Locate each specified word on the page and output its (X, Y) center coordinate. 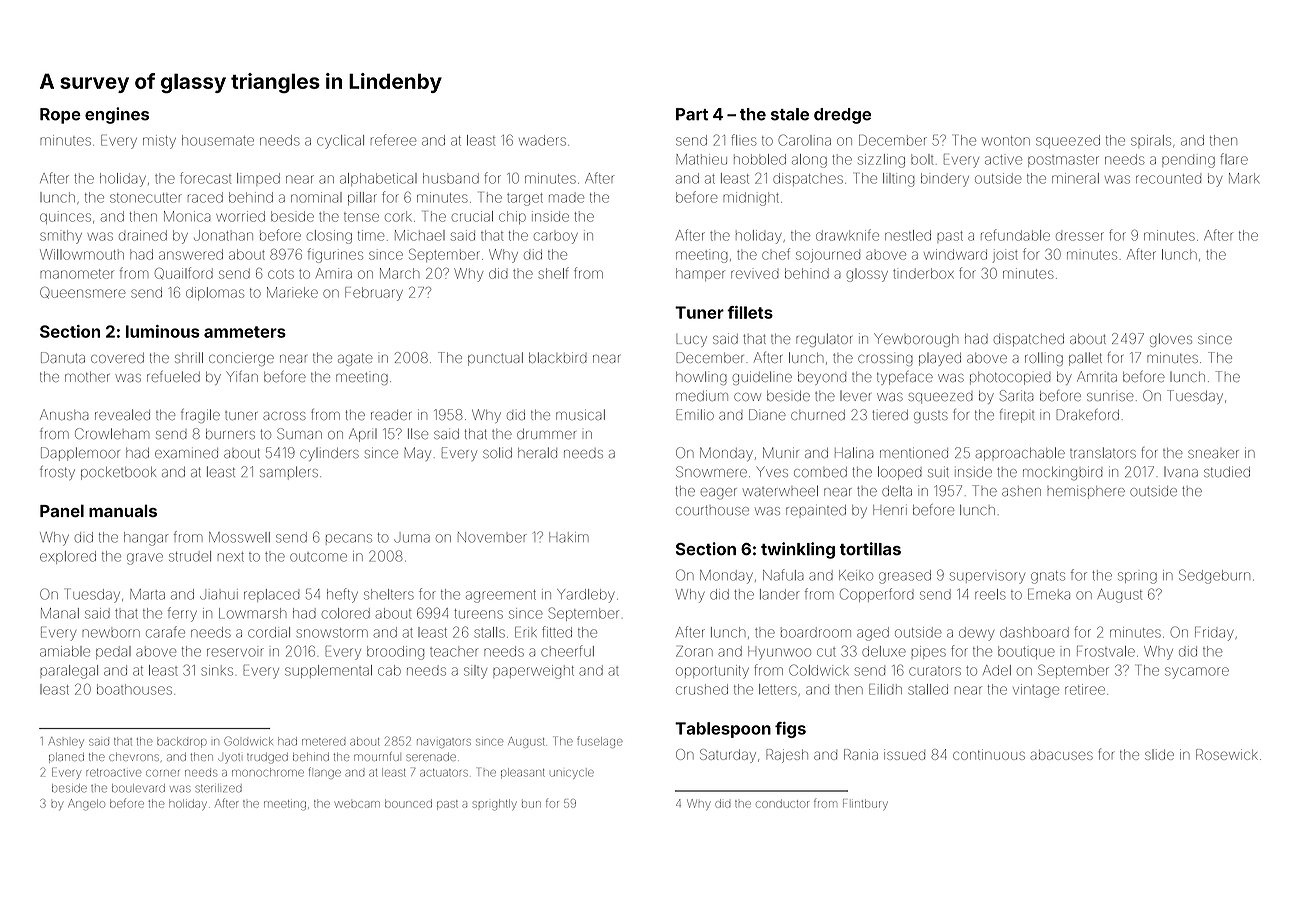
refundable (1015, 235)
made (566, 198)
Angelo (86, 805)
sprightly (495, 805)
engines (117, 115)
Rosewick (1227, 754)
